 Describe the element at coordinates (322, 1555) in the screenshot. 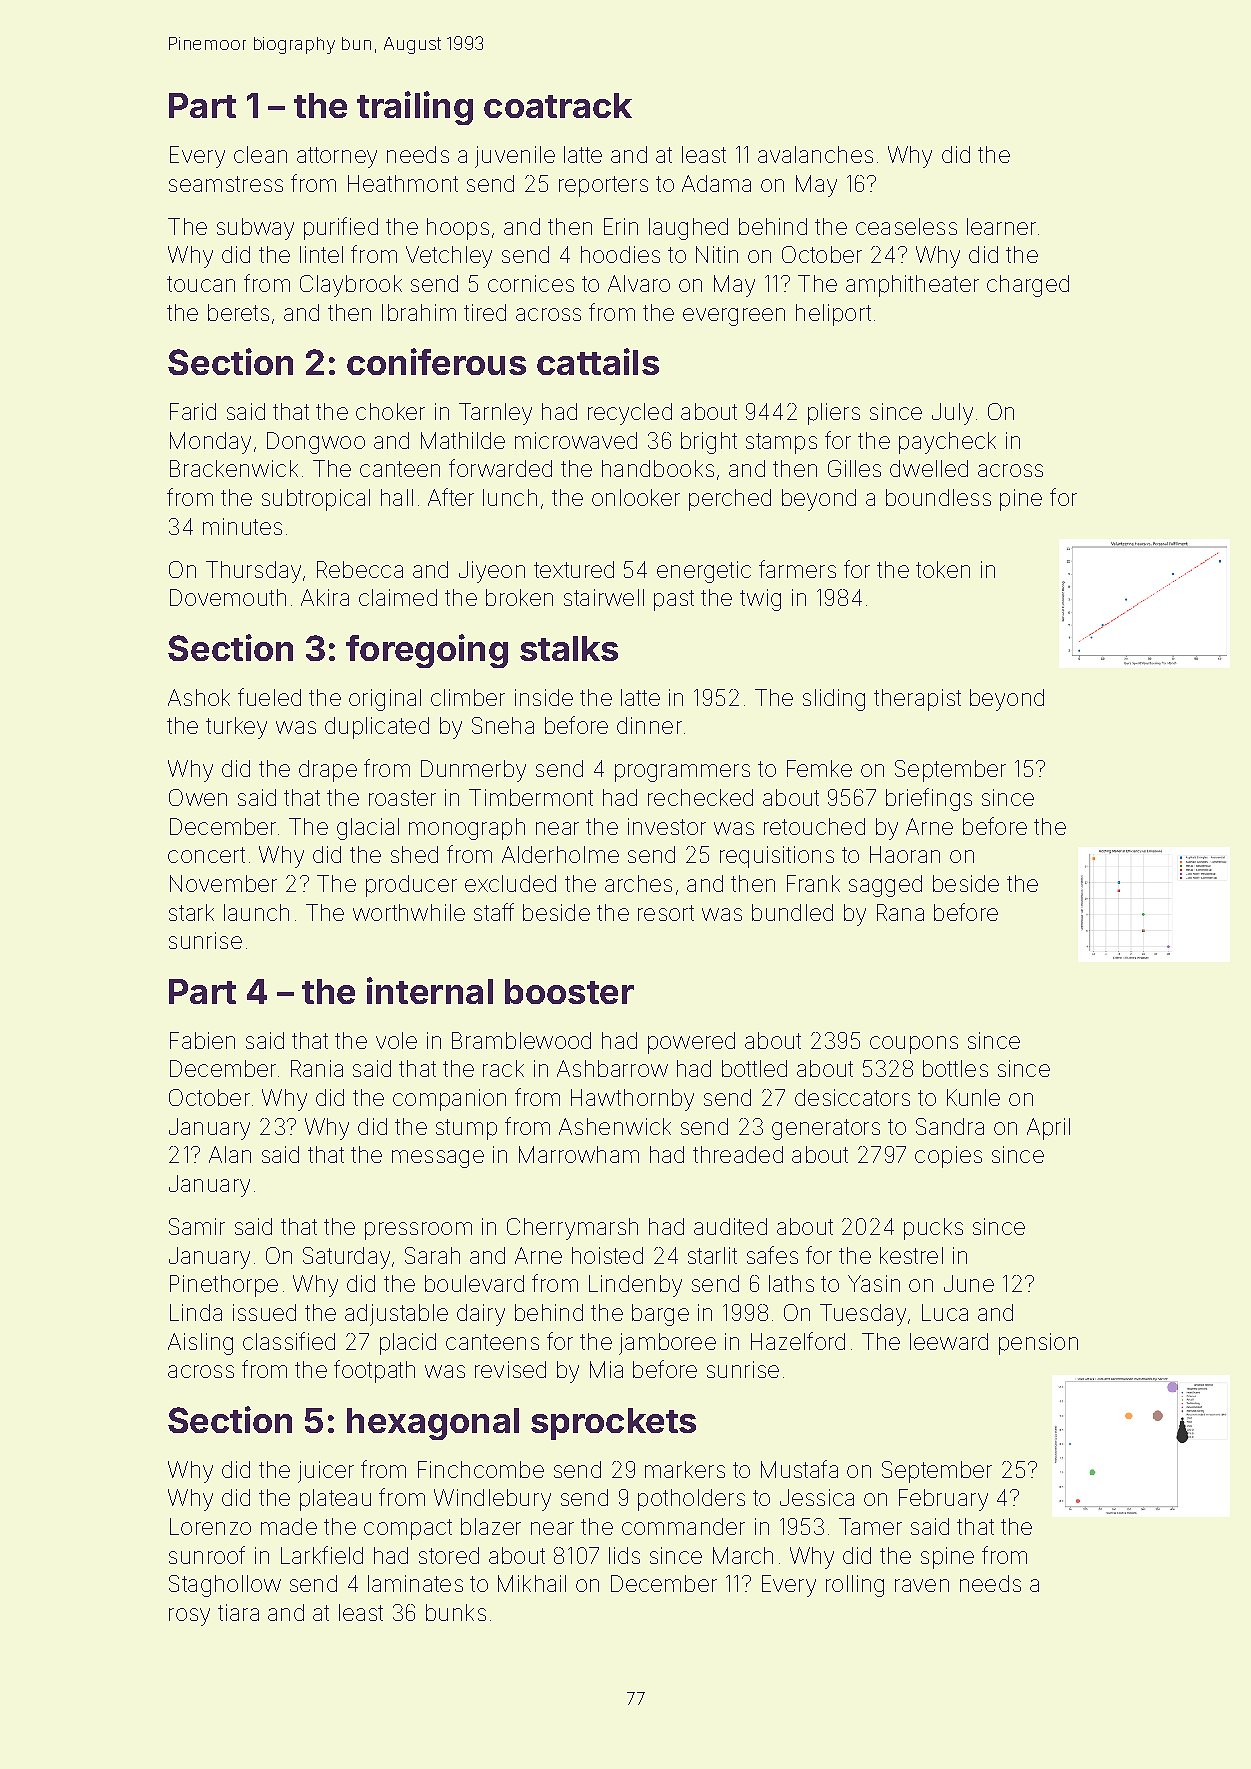

I see `Larkfield` at that location.
